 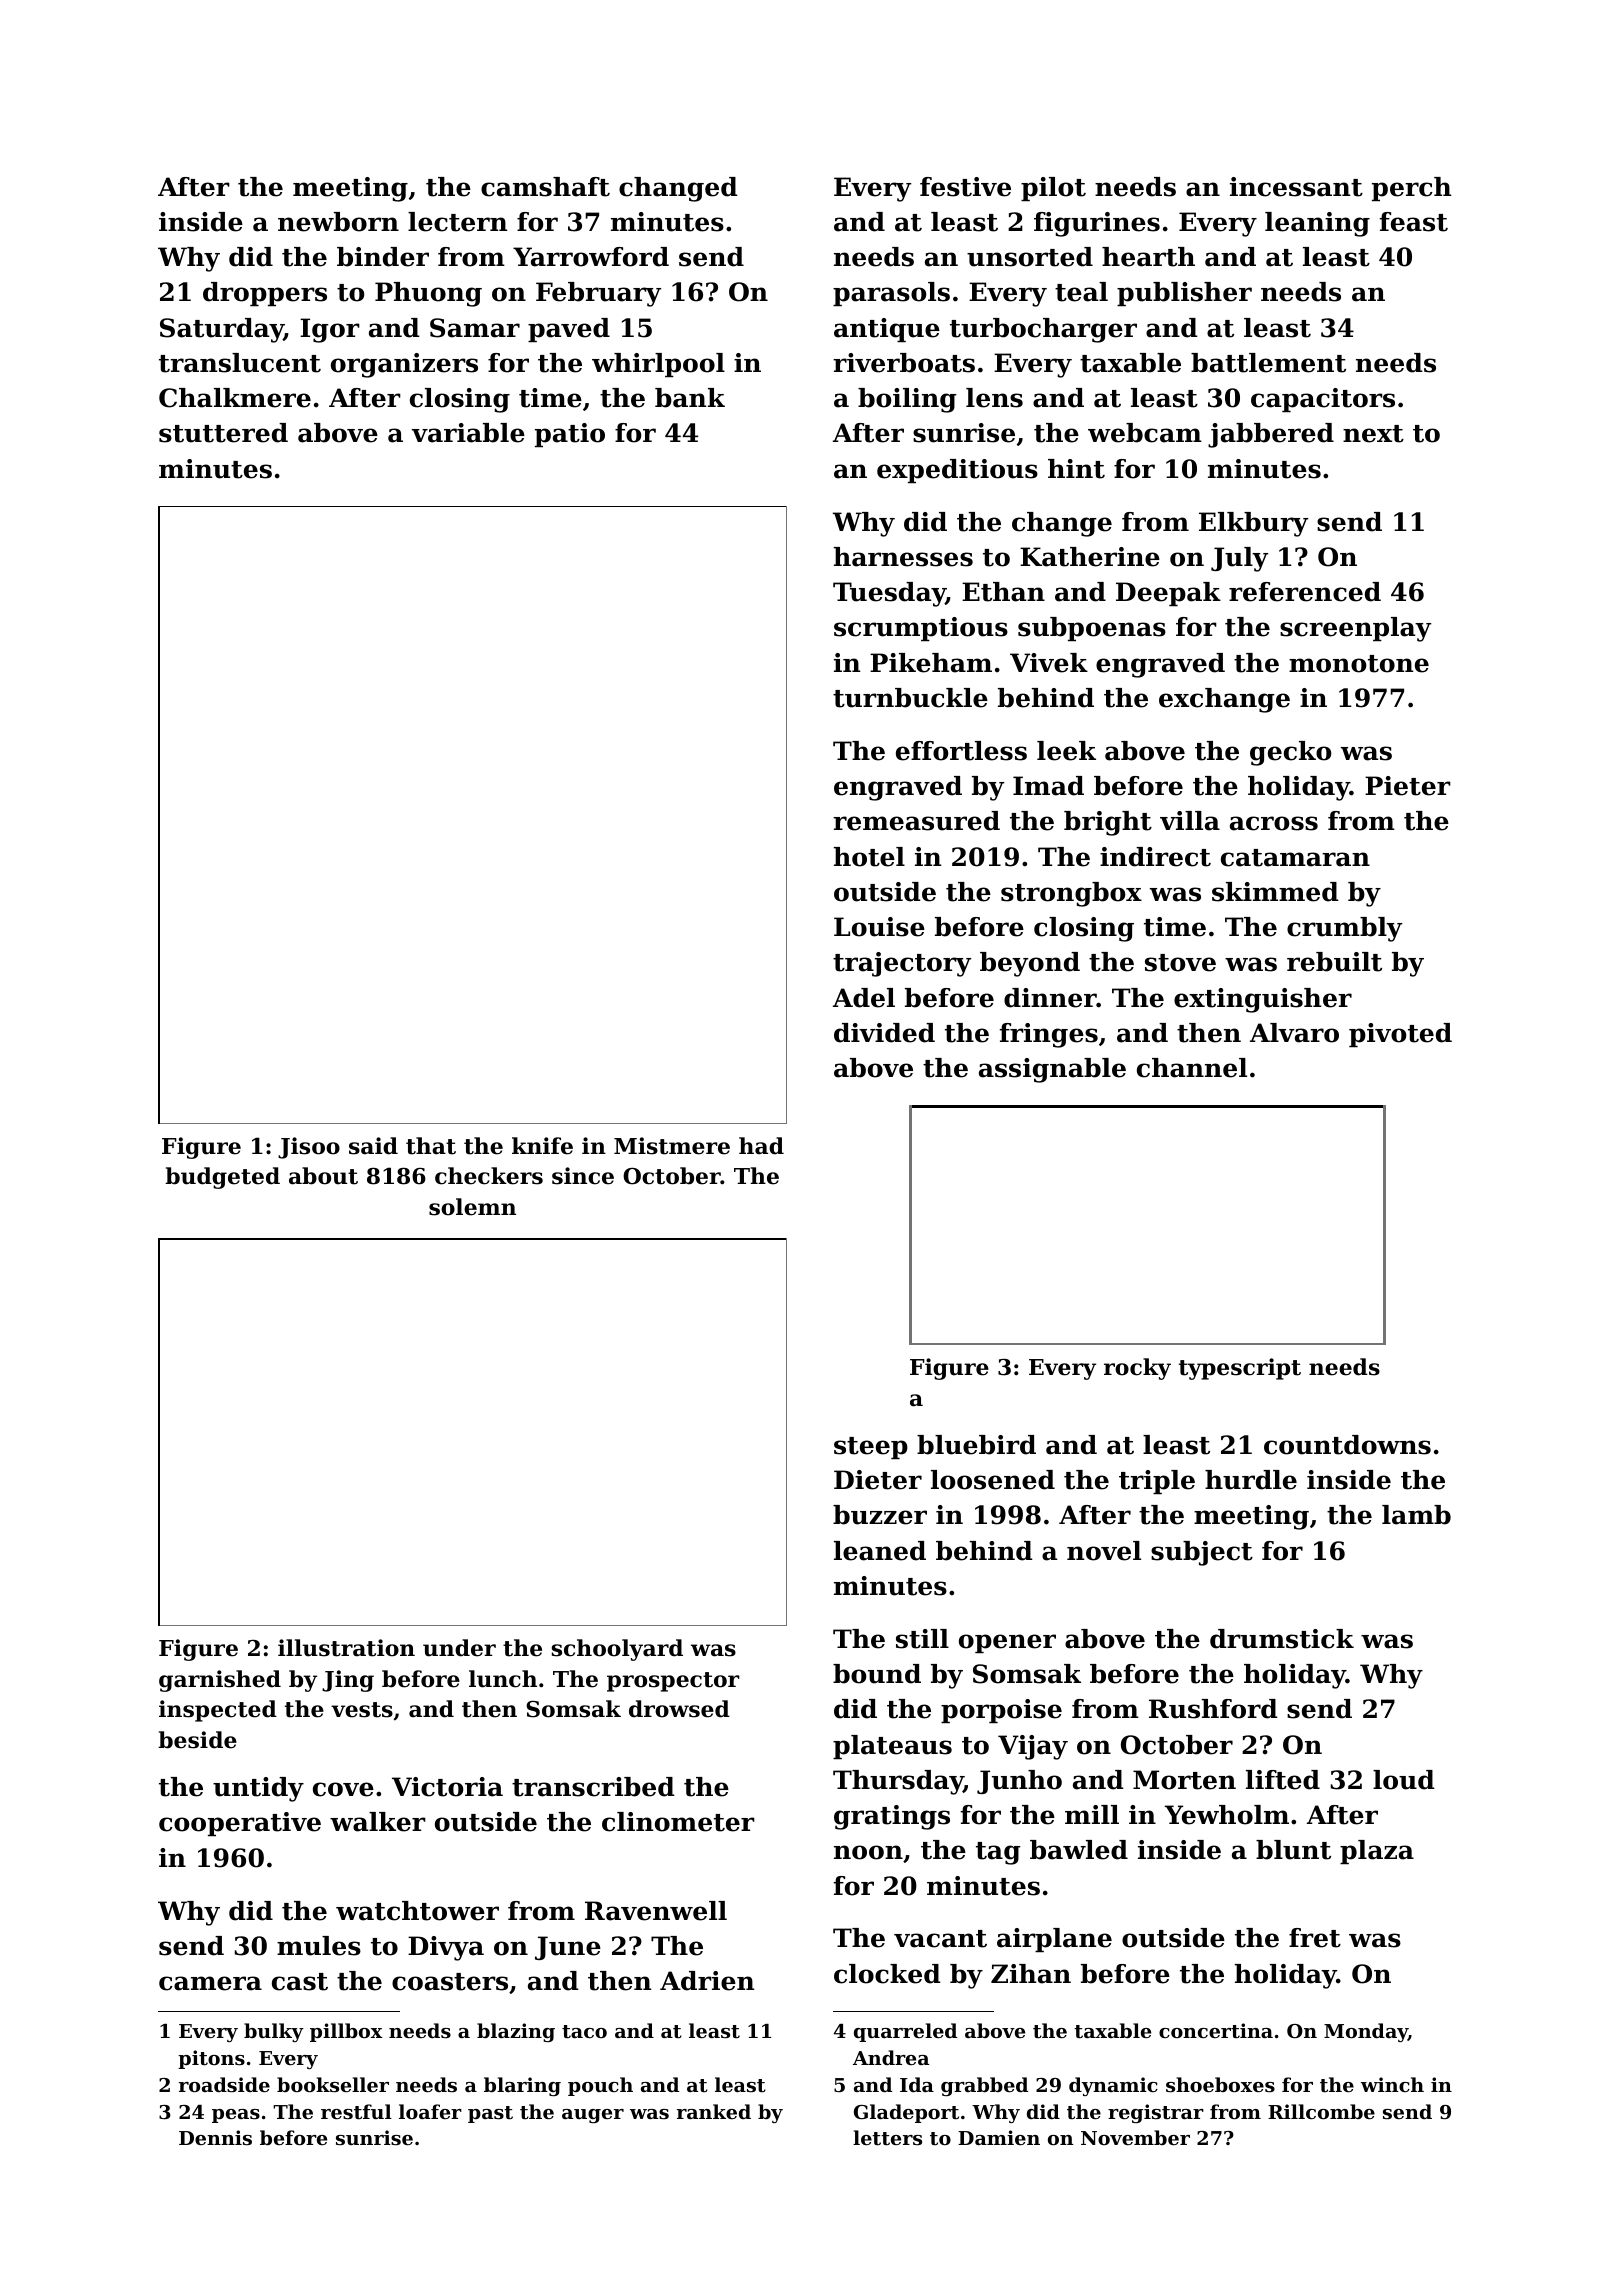 What do you see at coordinates (1145, 433) in the image?
I see `webcam` at bounding box center [1145, 433].
